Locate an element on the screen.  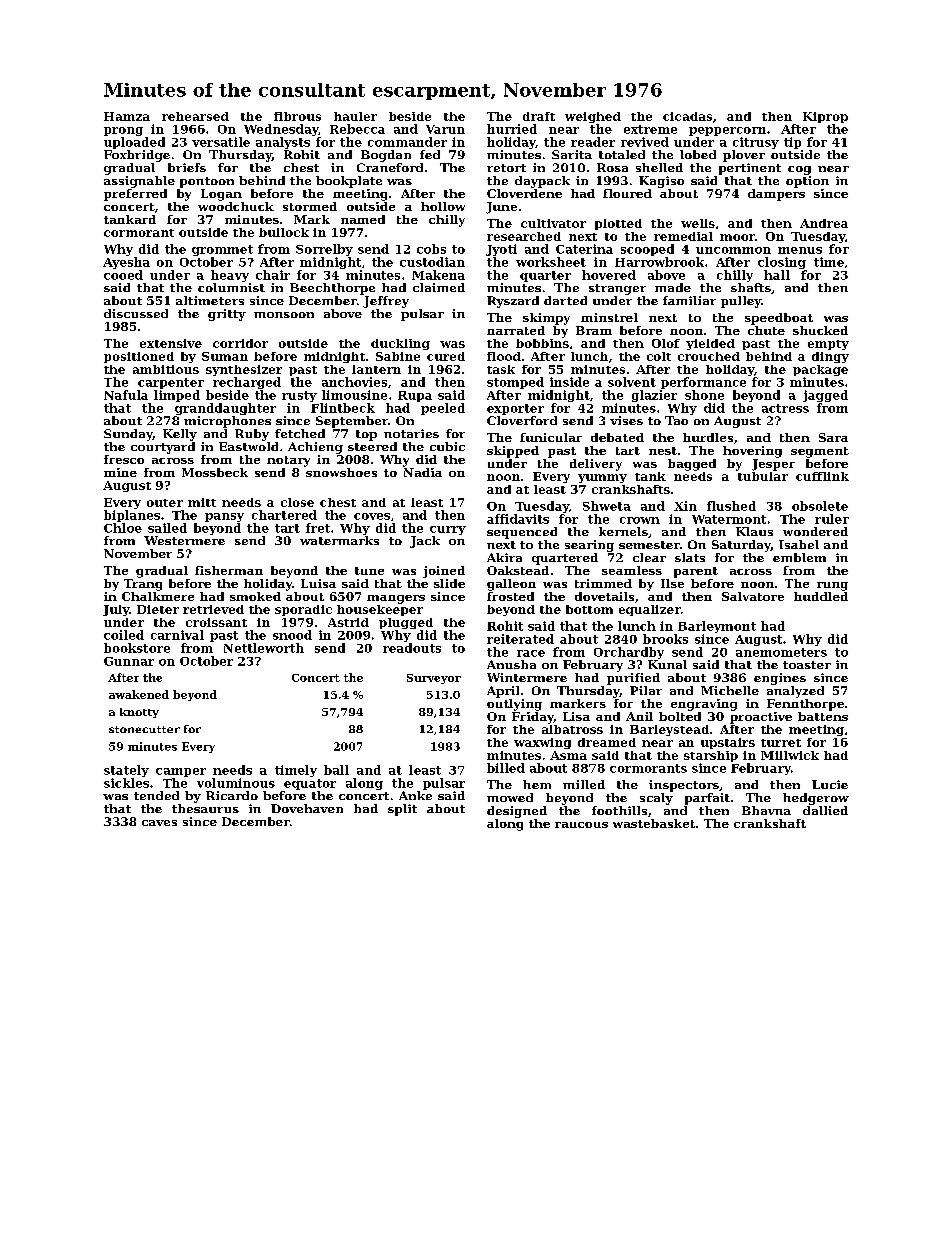
caves is located at coordinates (159, 823).
